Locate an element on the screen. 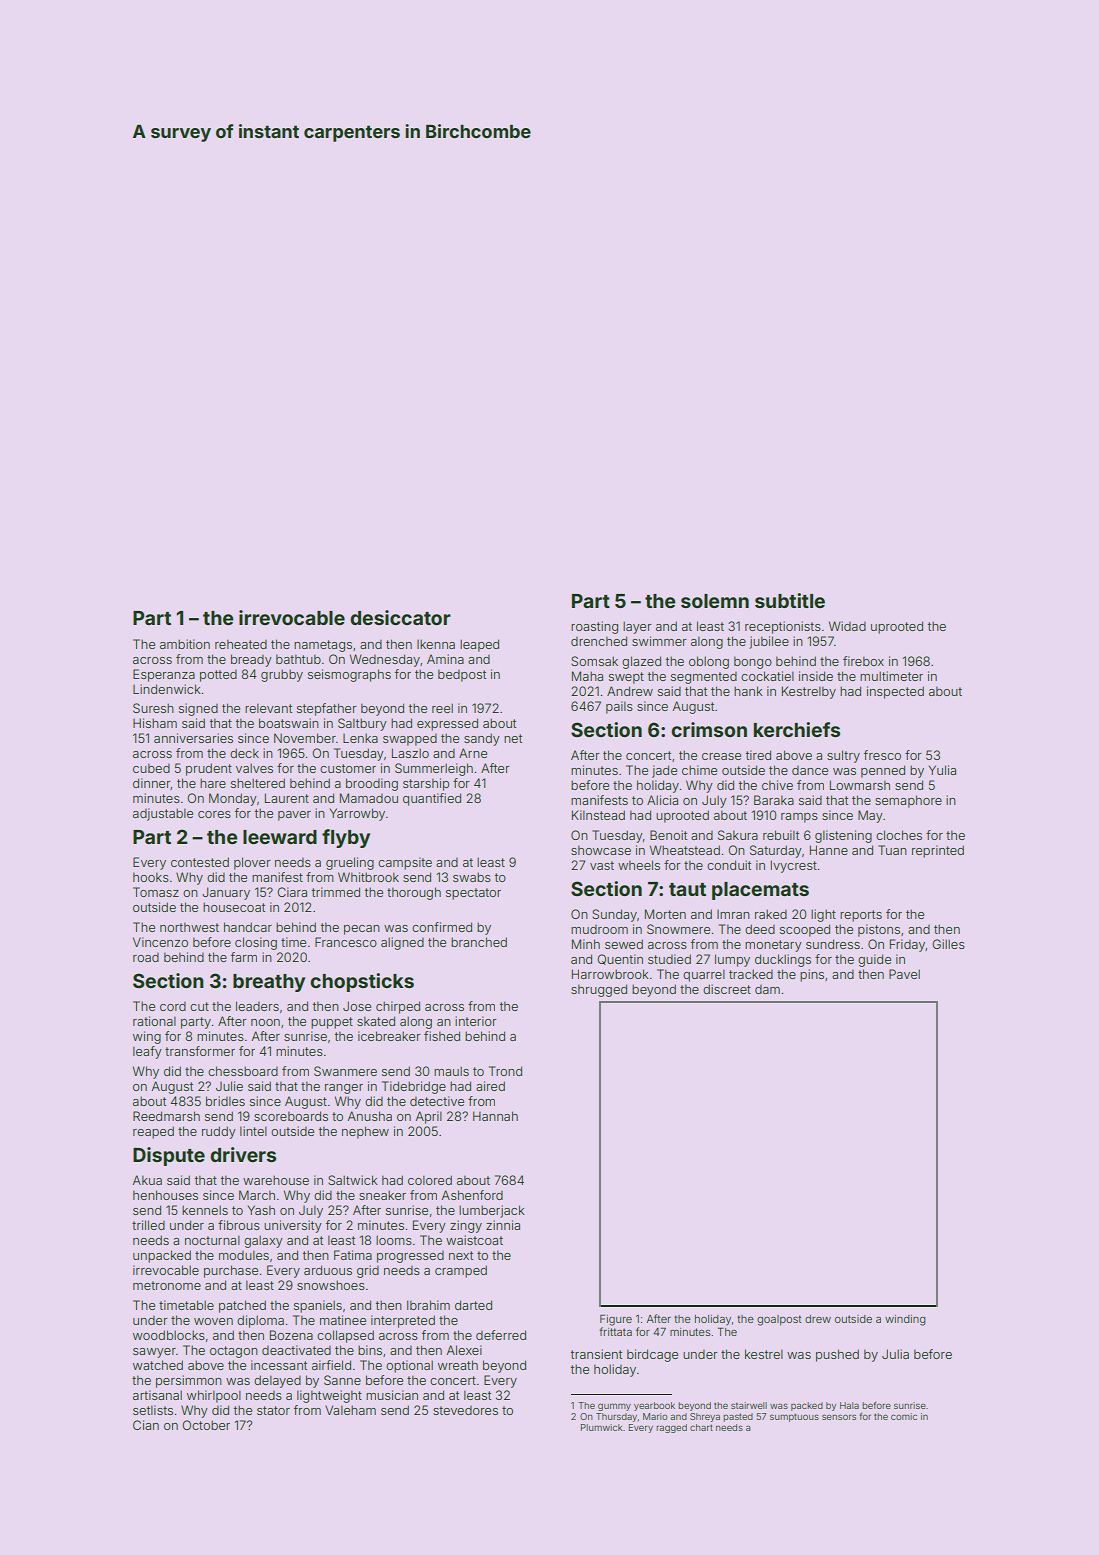  reheated is located at coordinates (241, 644).
